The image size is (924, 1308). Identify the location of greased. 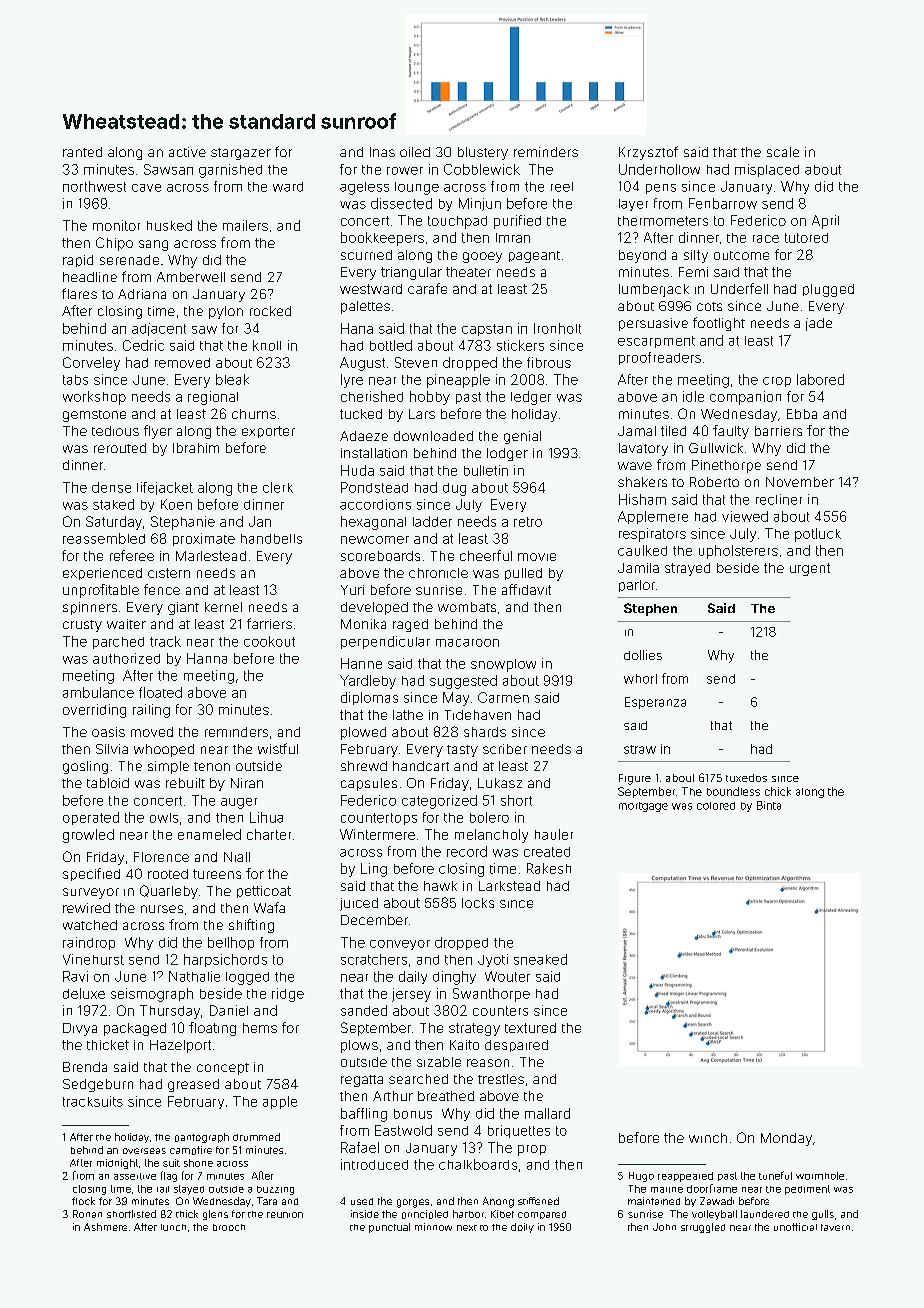
(193, 1085).
